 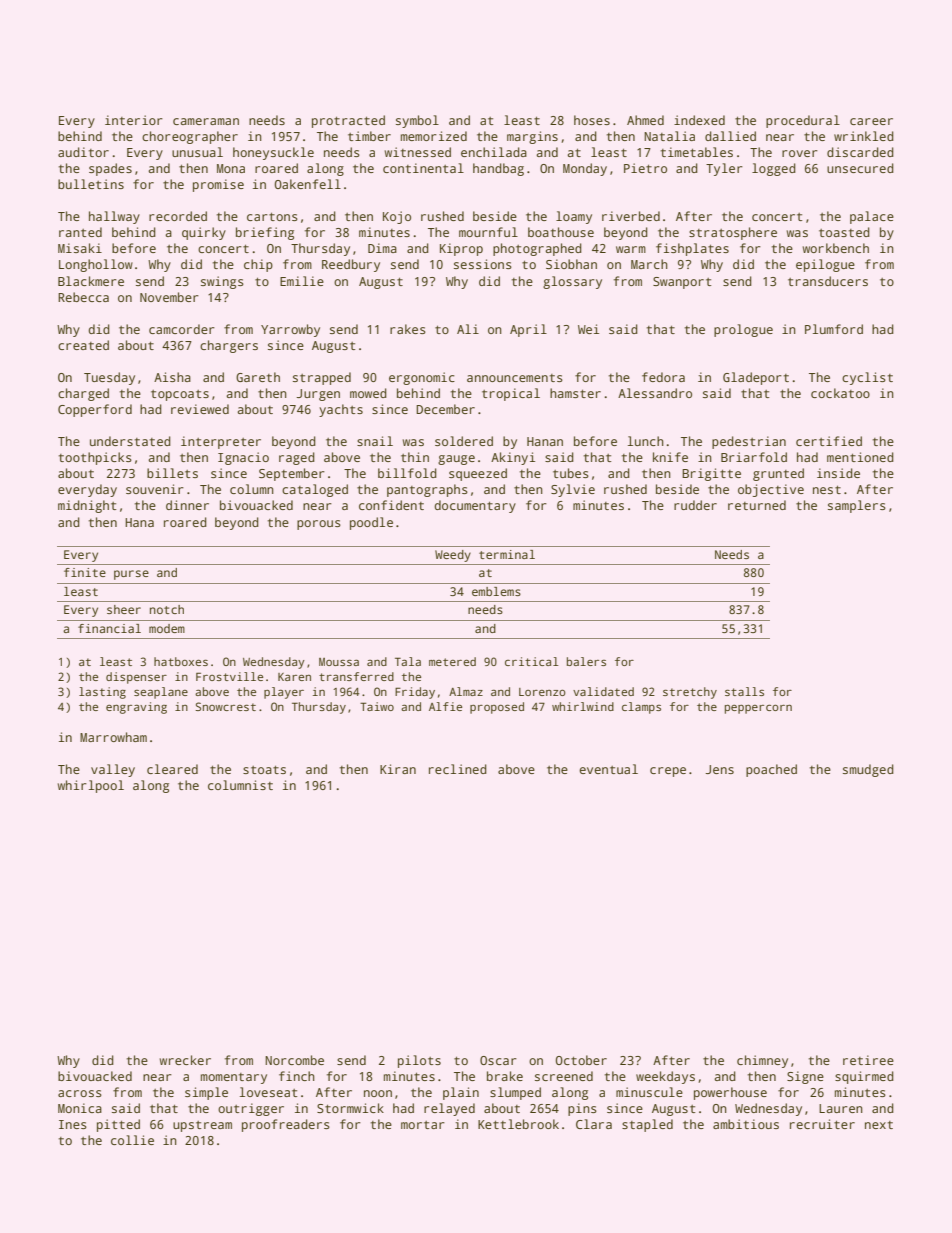 What do you see at coordinates (872, 217) in the screenshot?
I see `palace` at bounding box center [872, 217].
